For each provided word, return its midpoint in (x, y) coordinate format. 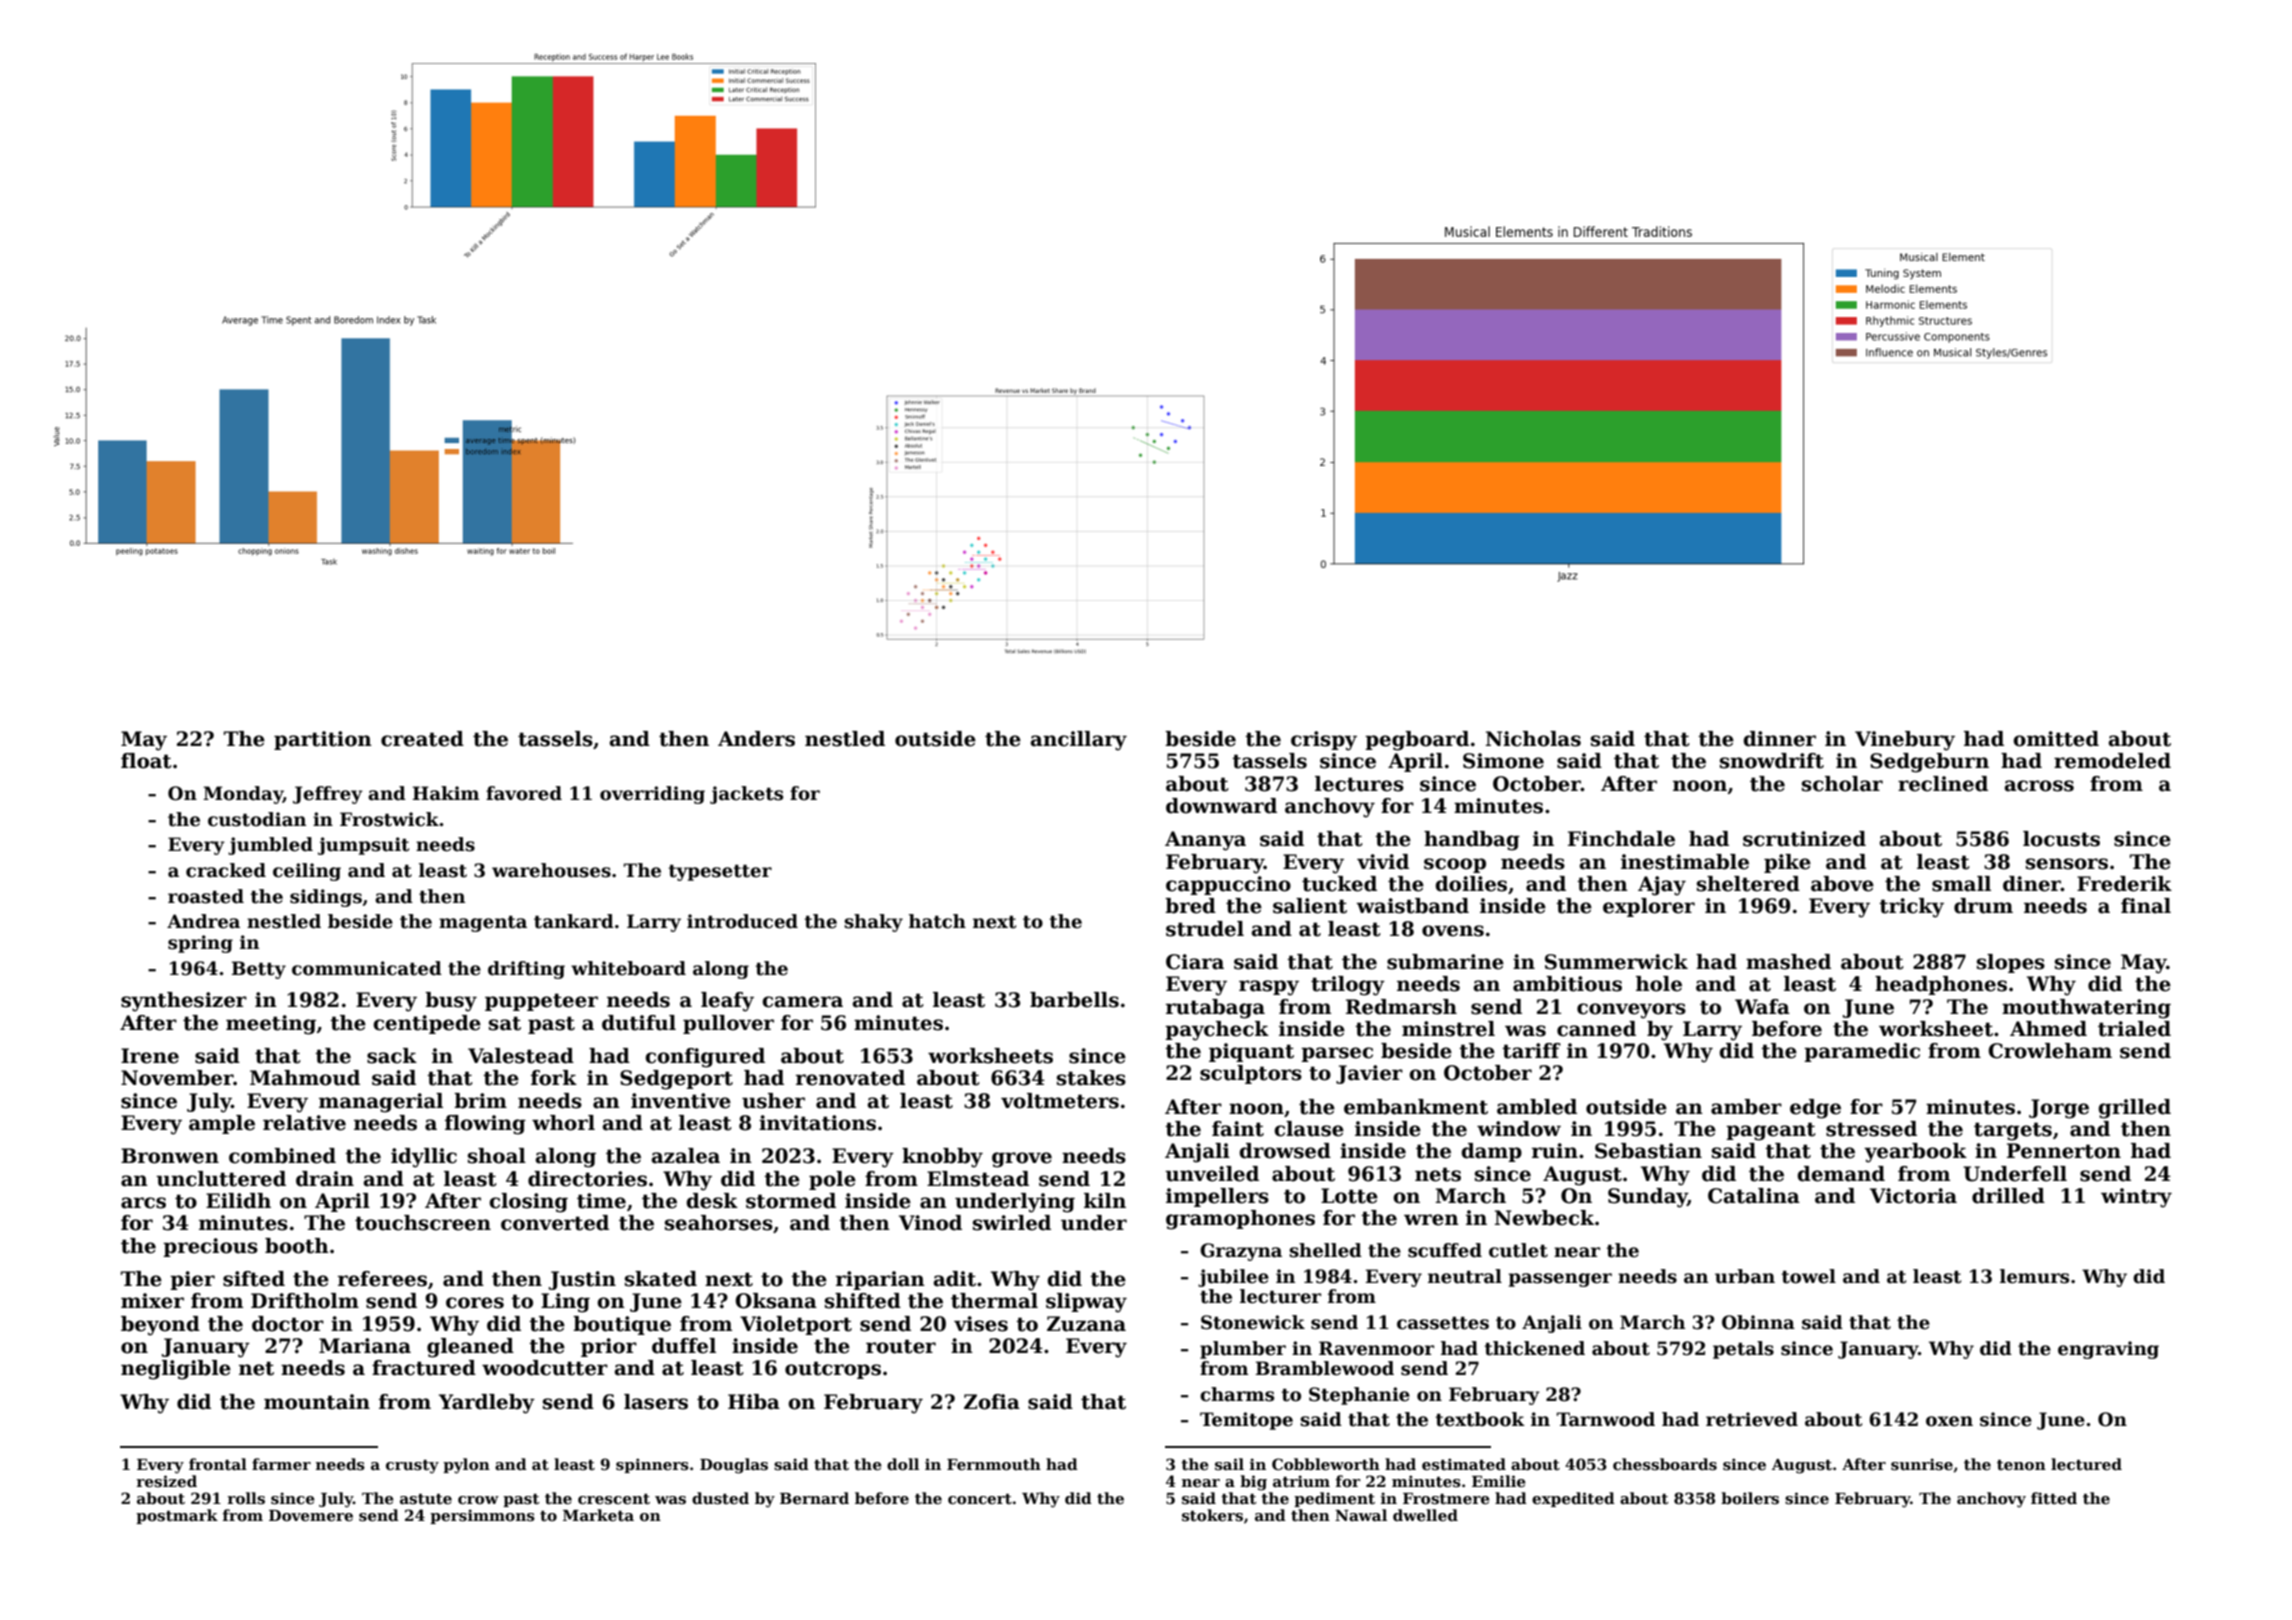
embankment (1416, 1107)
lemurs (2034, 1276)
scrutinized (1804, 839)
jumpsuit (363, 846)
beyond (160, 1326)
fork (554, 1078)
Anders (756, 739)
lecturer (1280, 1296)
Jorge (2059, 1109)
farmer (281, 1464)
